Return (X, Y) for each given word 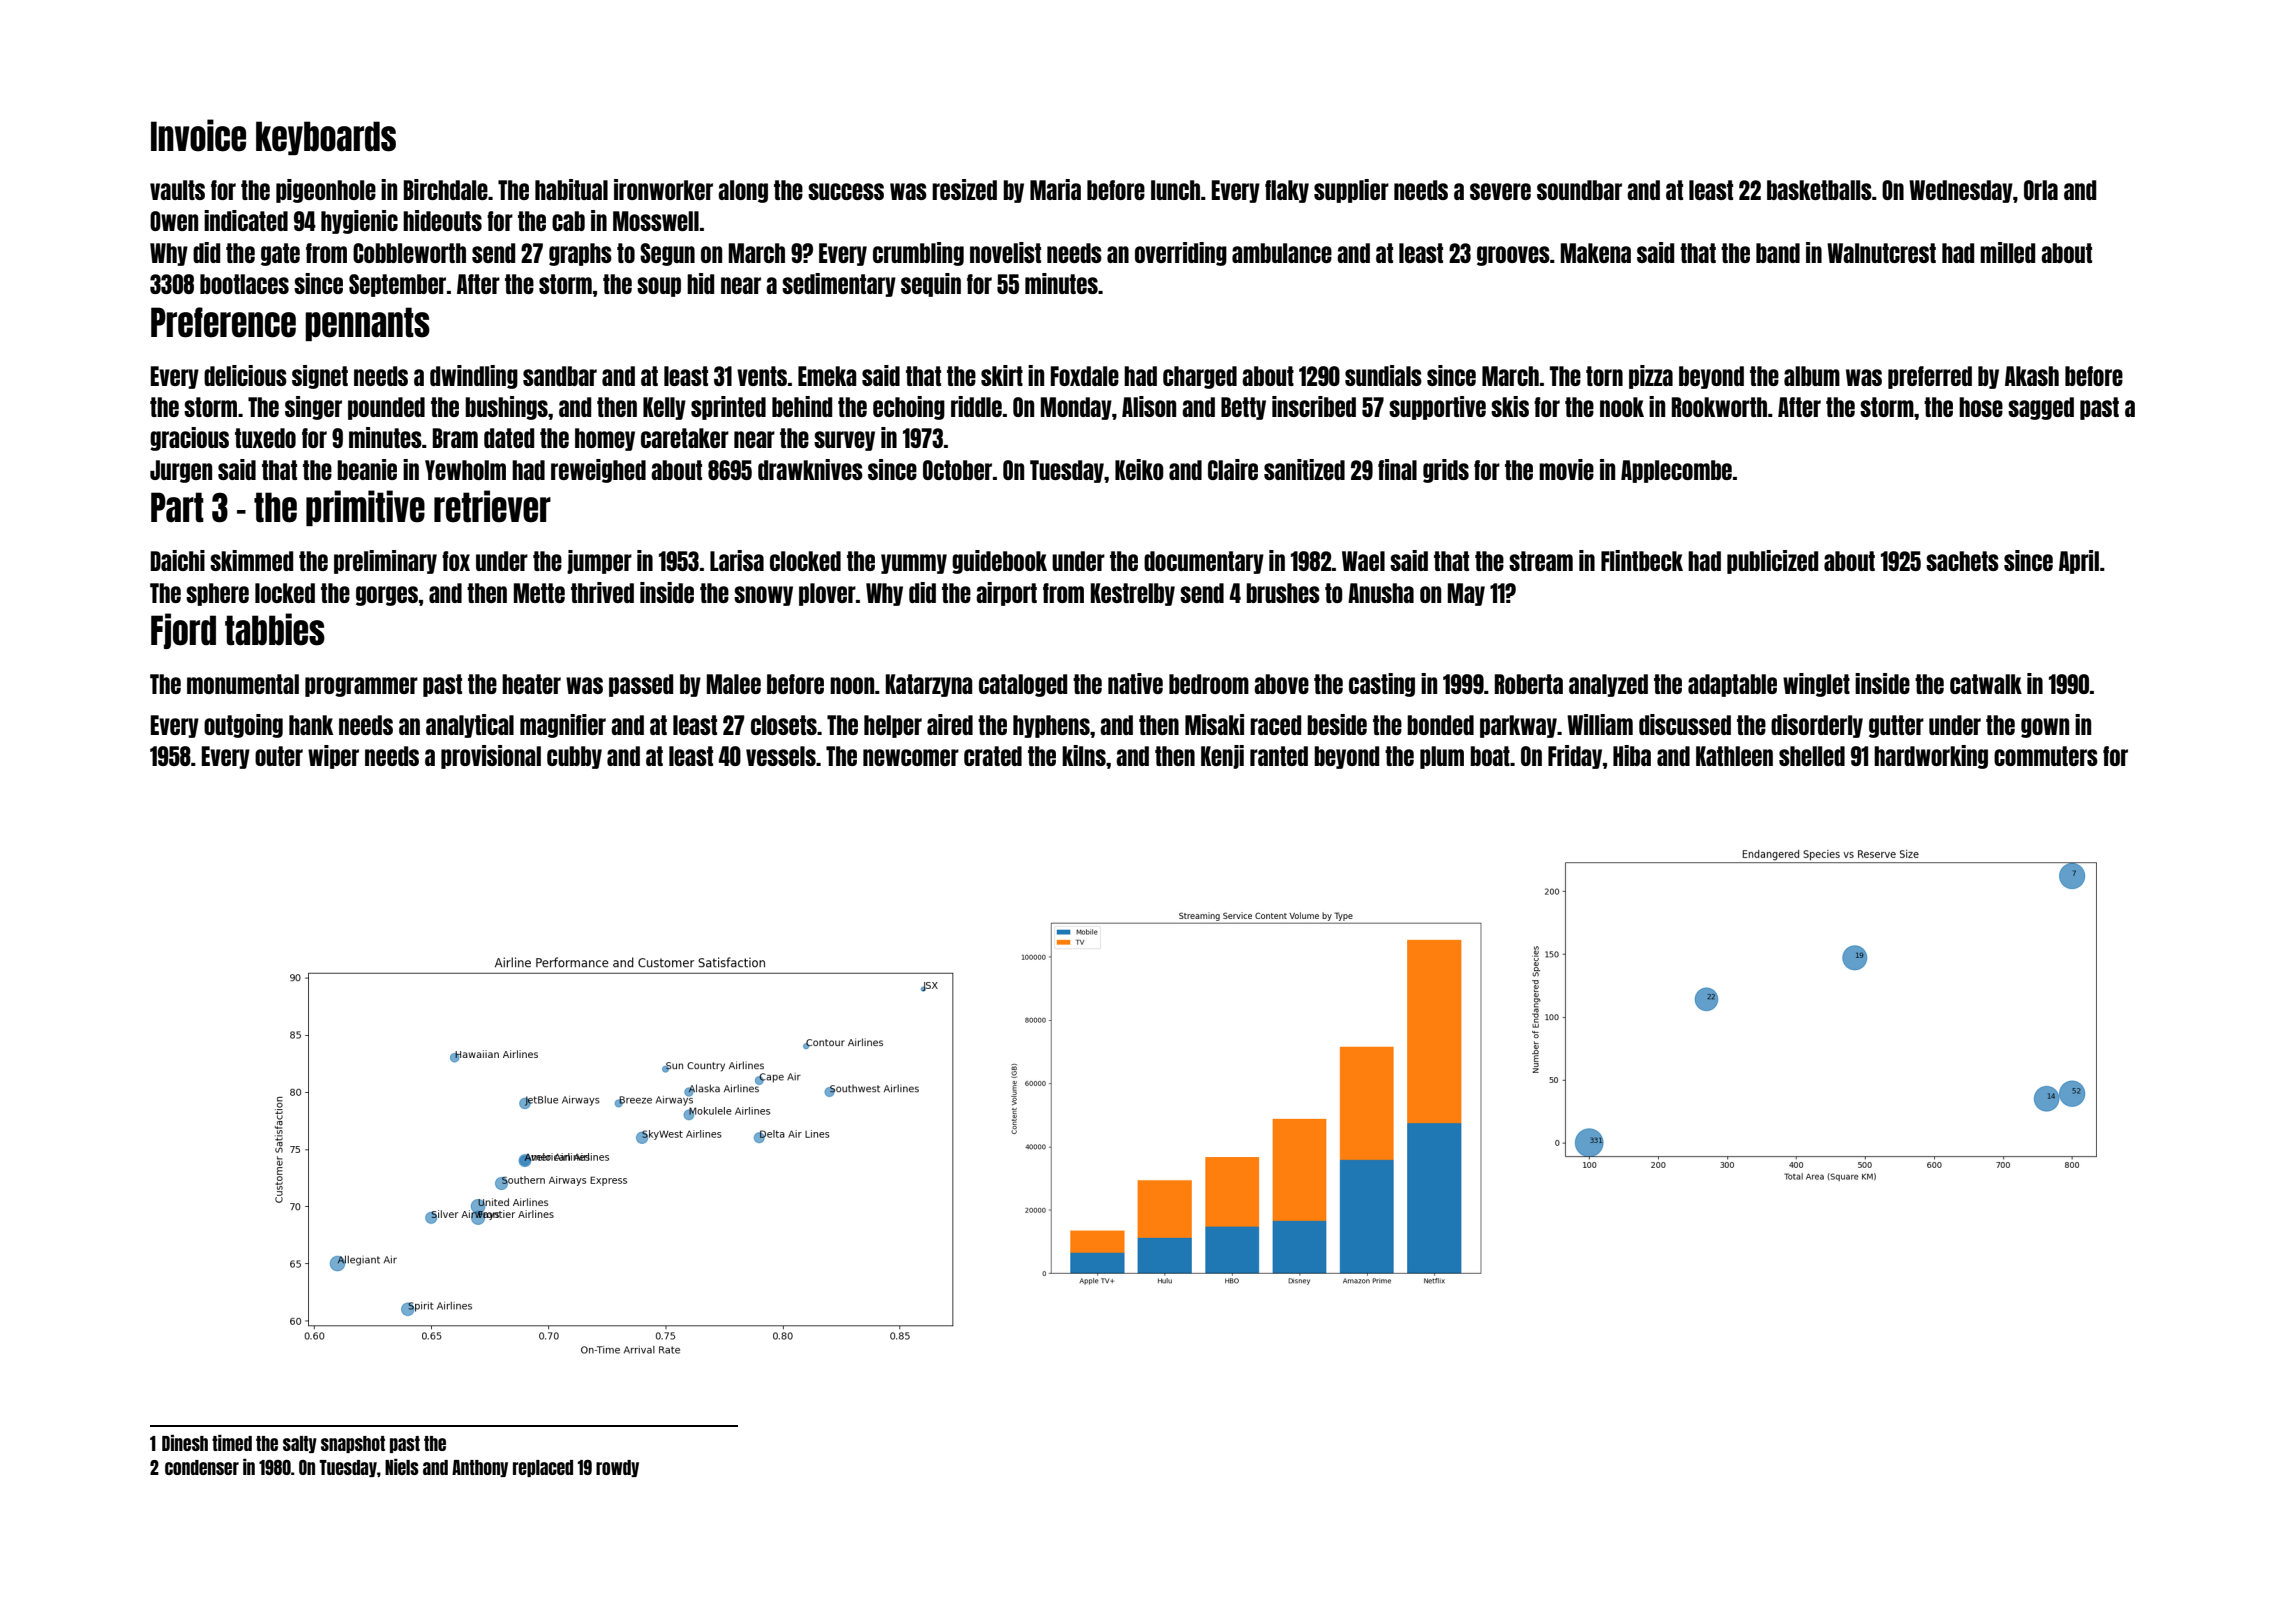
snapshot (353, 1444)
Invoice (198, 135)
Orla (2041, 190)
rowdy (617, 1468)
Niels (402, 1467)
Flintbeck (1642, 560)
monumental (243, 684)
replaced (543, 1468)
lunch (1175, 190)
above (1281, 684)
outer (279, 756)
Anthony (480, 1468)
